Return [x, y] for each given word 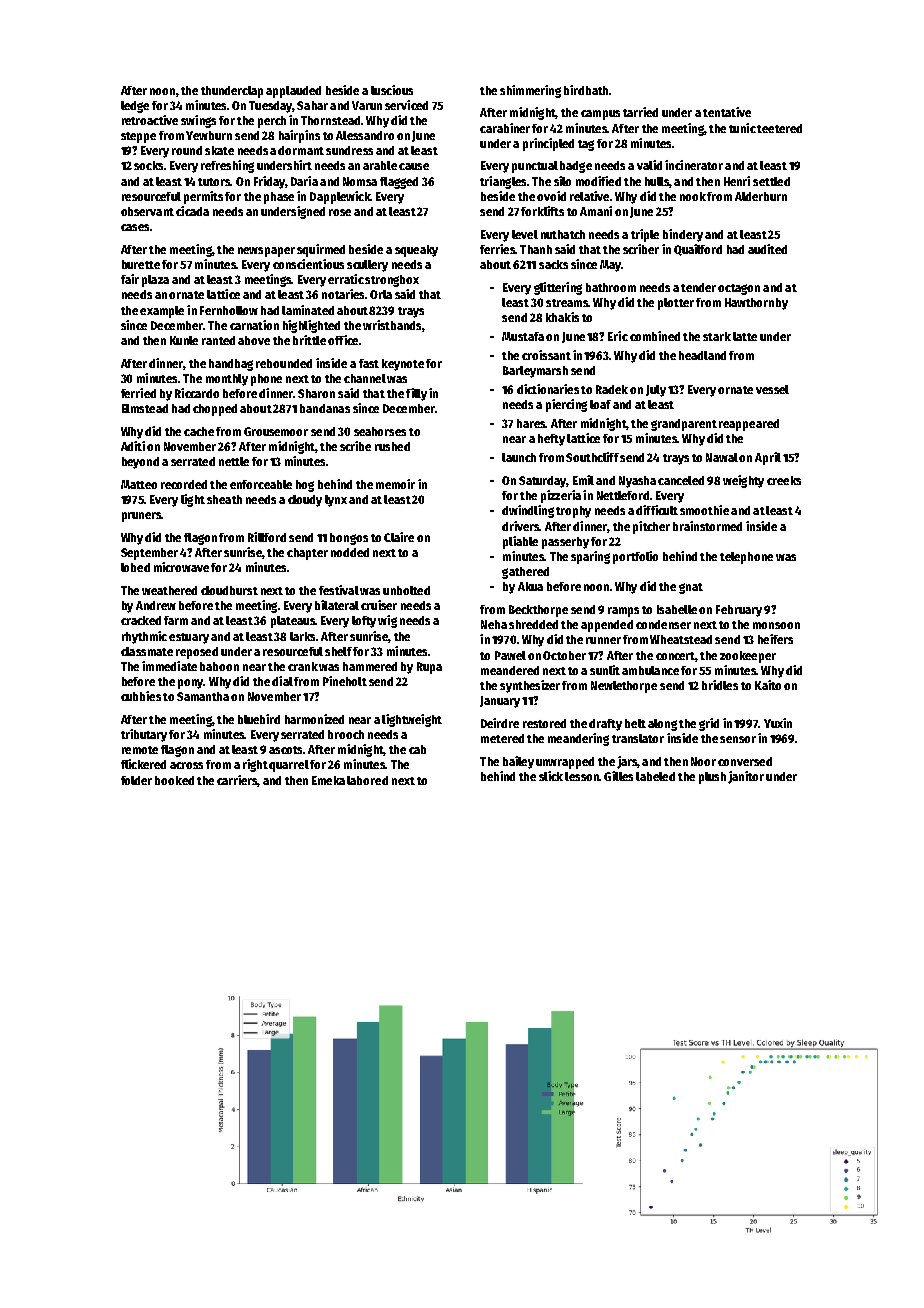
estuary [189, 638]
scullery [367, 266]
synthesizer [530, 686]
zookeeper [748, 657]
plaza [155, 281]
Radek [612, 389]
